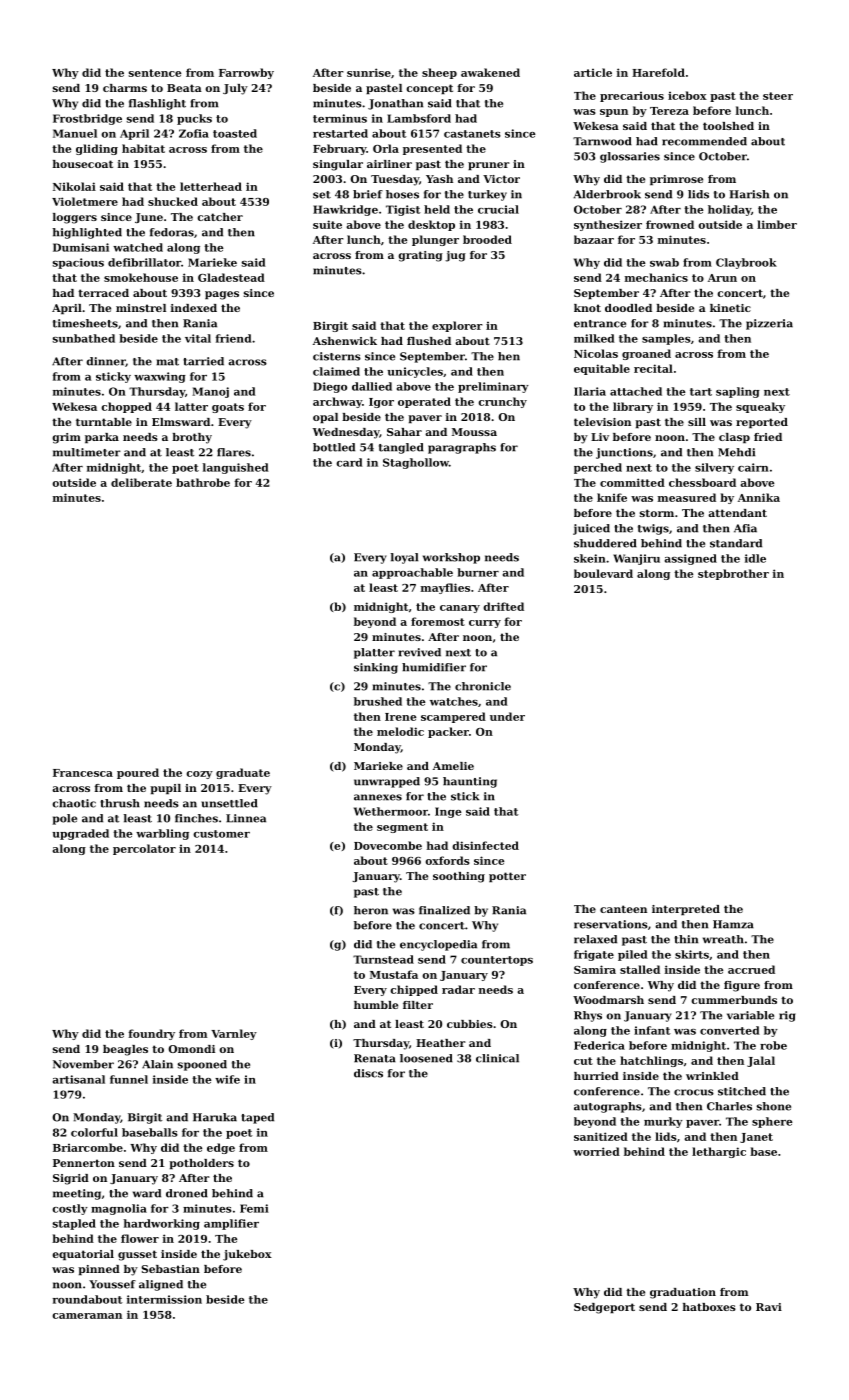 The width and height of the screenshot is (849, 1400). Describe the element at coordinates (487, 239) in the screenshot. I see `brooded` at that location.
